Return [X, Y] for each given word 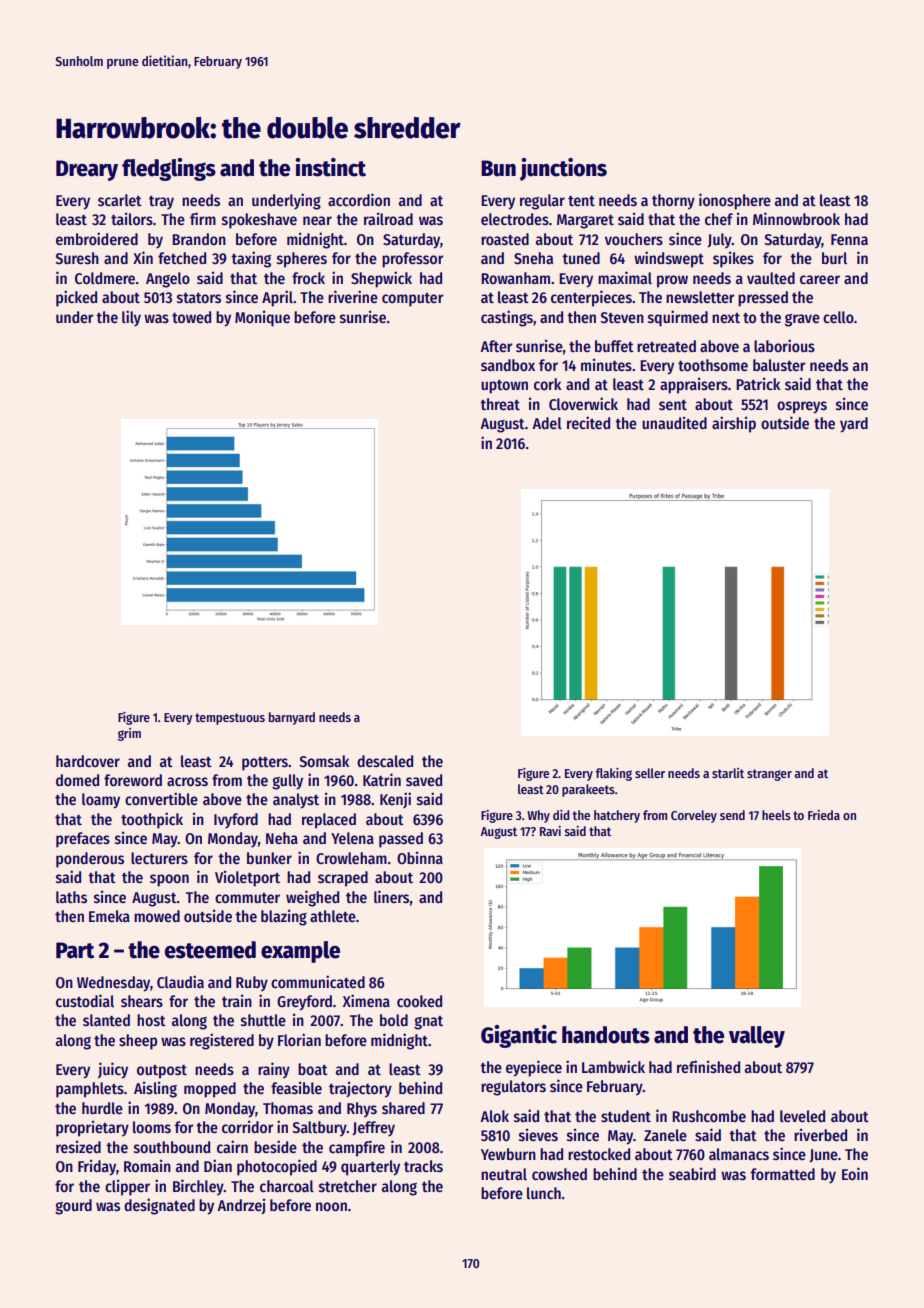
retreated [666, 346]
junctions [563, 169]
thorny [673, 202]
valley [757, 1037]
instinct [331, 167]
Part [75, 950]
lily [131, 318]
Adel [547, 423]
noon [331, 1207]
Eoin [855, 1173]
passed [401, 840]
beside [275, 1147]
